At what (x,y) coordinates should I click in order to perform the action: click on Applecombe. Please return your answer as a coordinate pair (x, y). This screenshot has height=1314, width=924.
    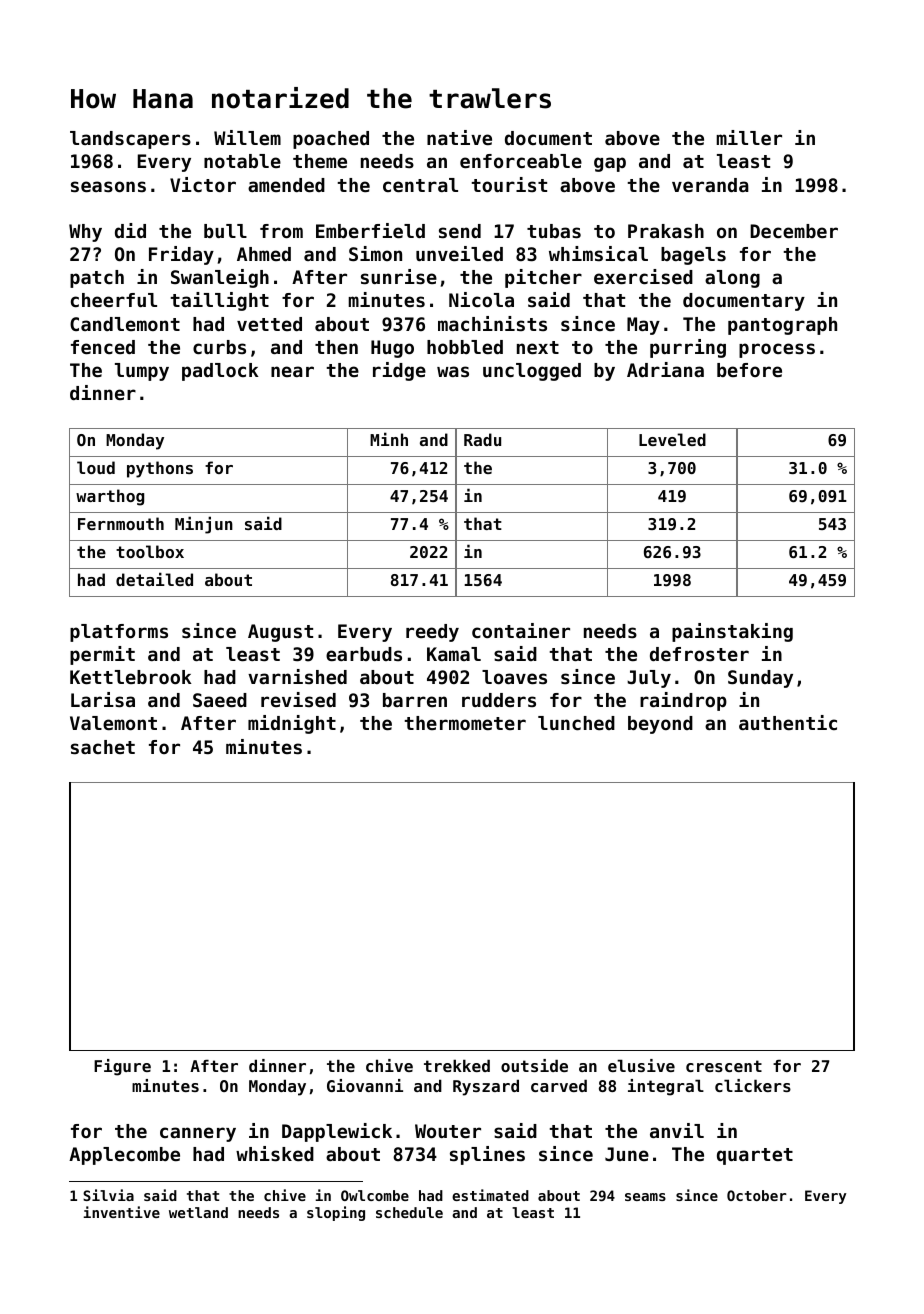
    Looking at the image, I should click on (124, 1156).
